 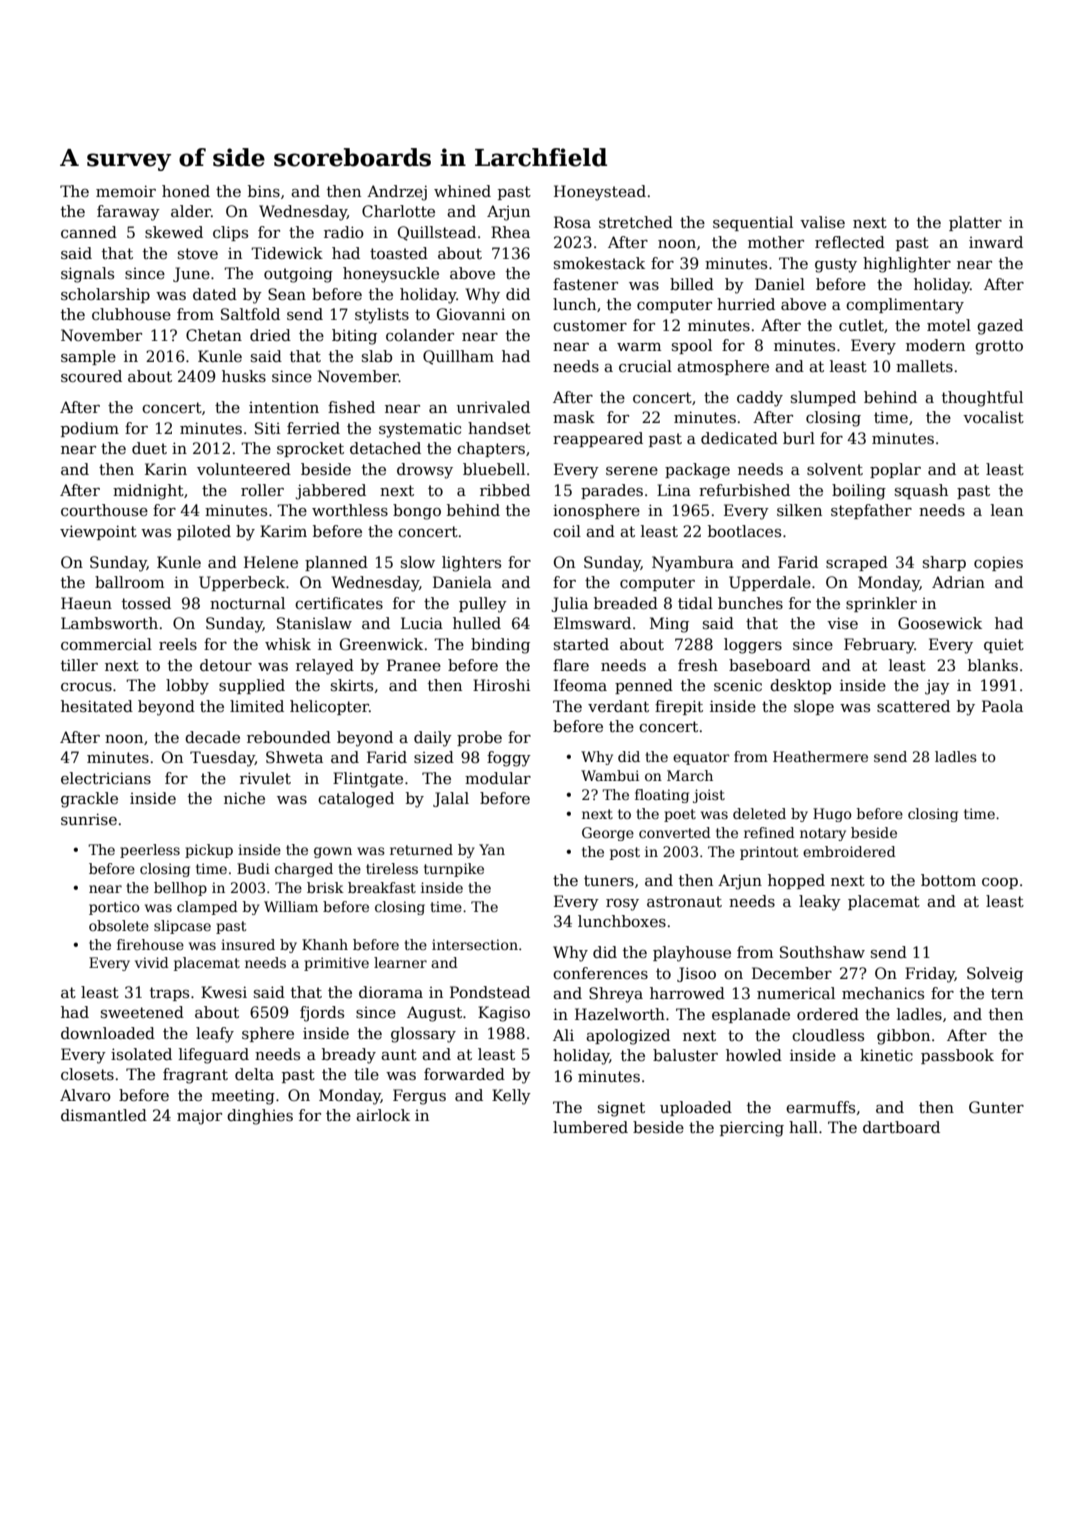 What do you see at coordinates (598, 439) in the screenshot?
I see `reappeared` at bounding box center [598, 439].
